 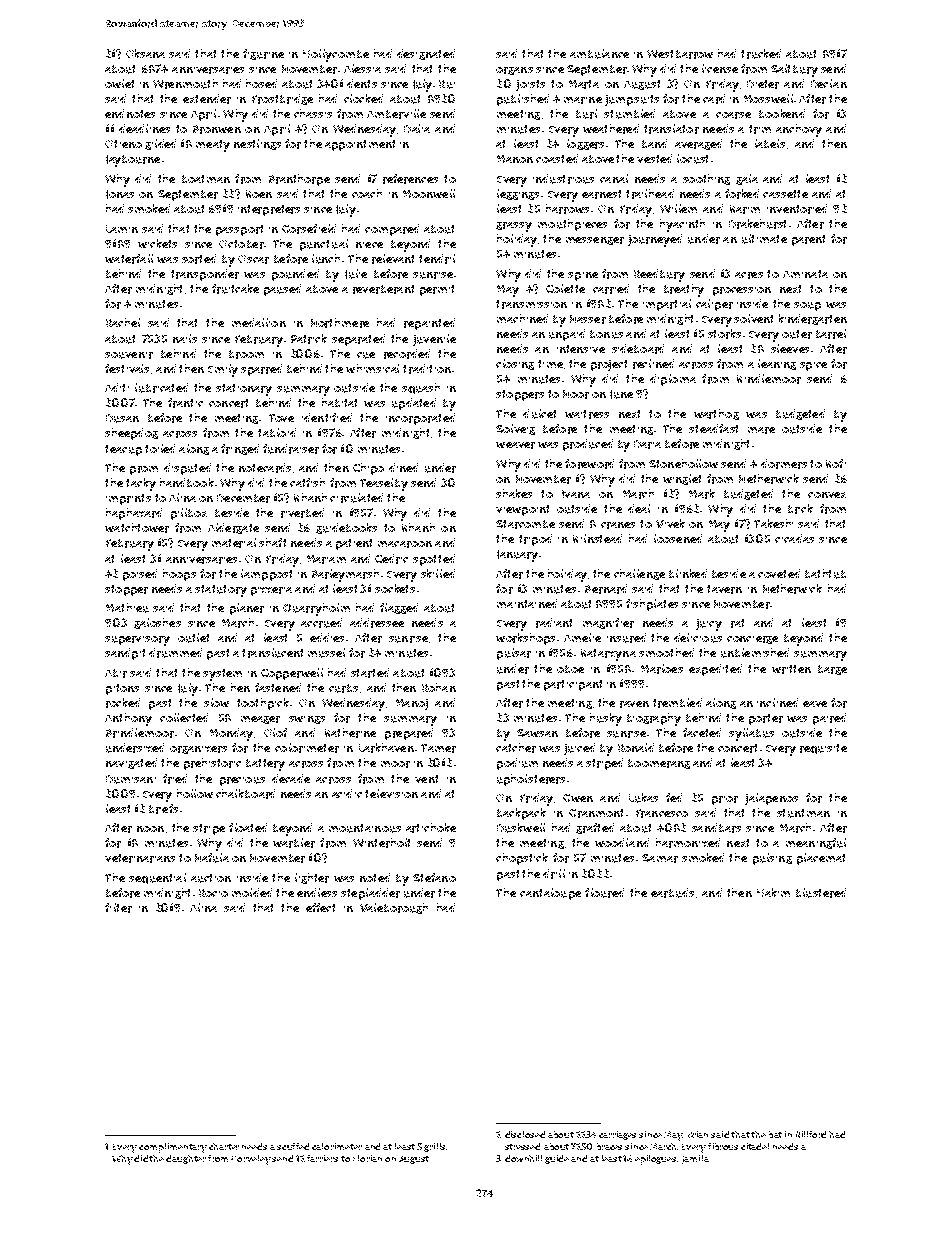 I want to click on Emily, so click(x=223, y=370).
